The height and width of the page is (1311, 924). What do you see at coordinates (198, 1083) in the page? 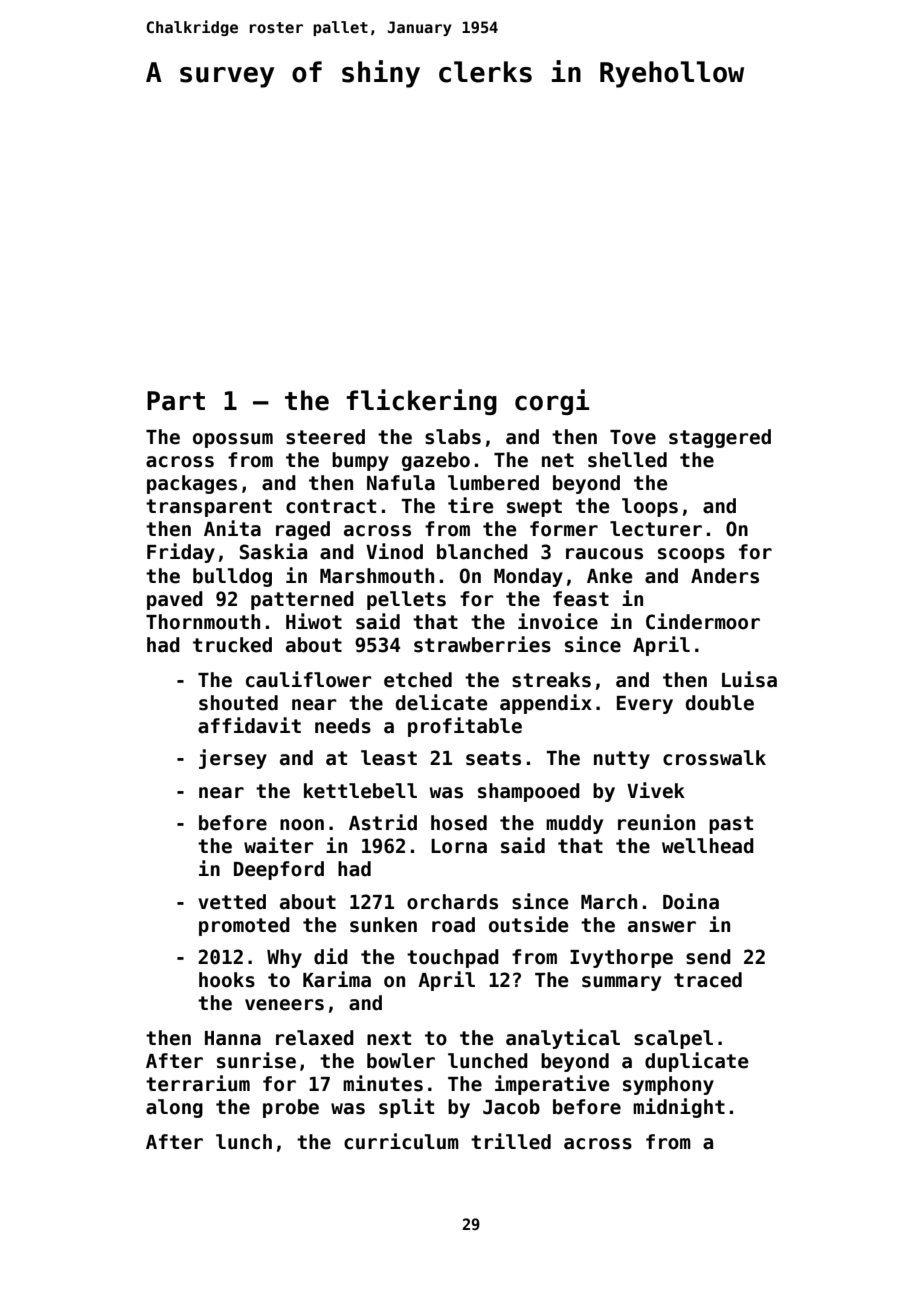
I see `terrarium` at bounding box center [198, 1083].
